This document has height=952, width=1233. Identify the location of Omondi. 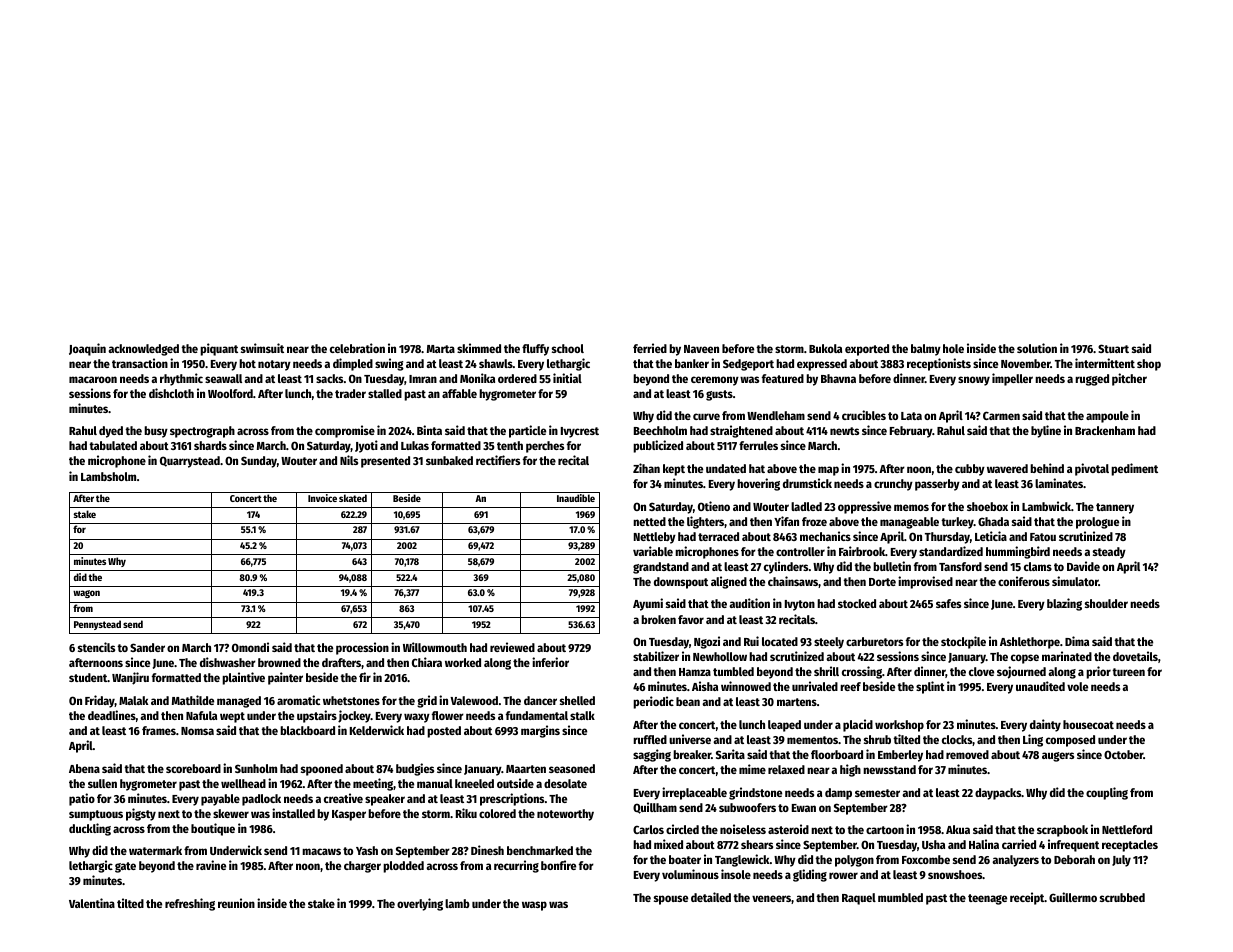
(250, 647).
